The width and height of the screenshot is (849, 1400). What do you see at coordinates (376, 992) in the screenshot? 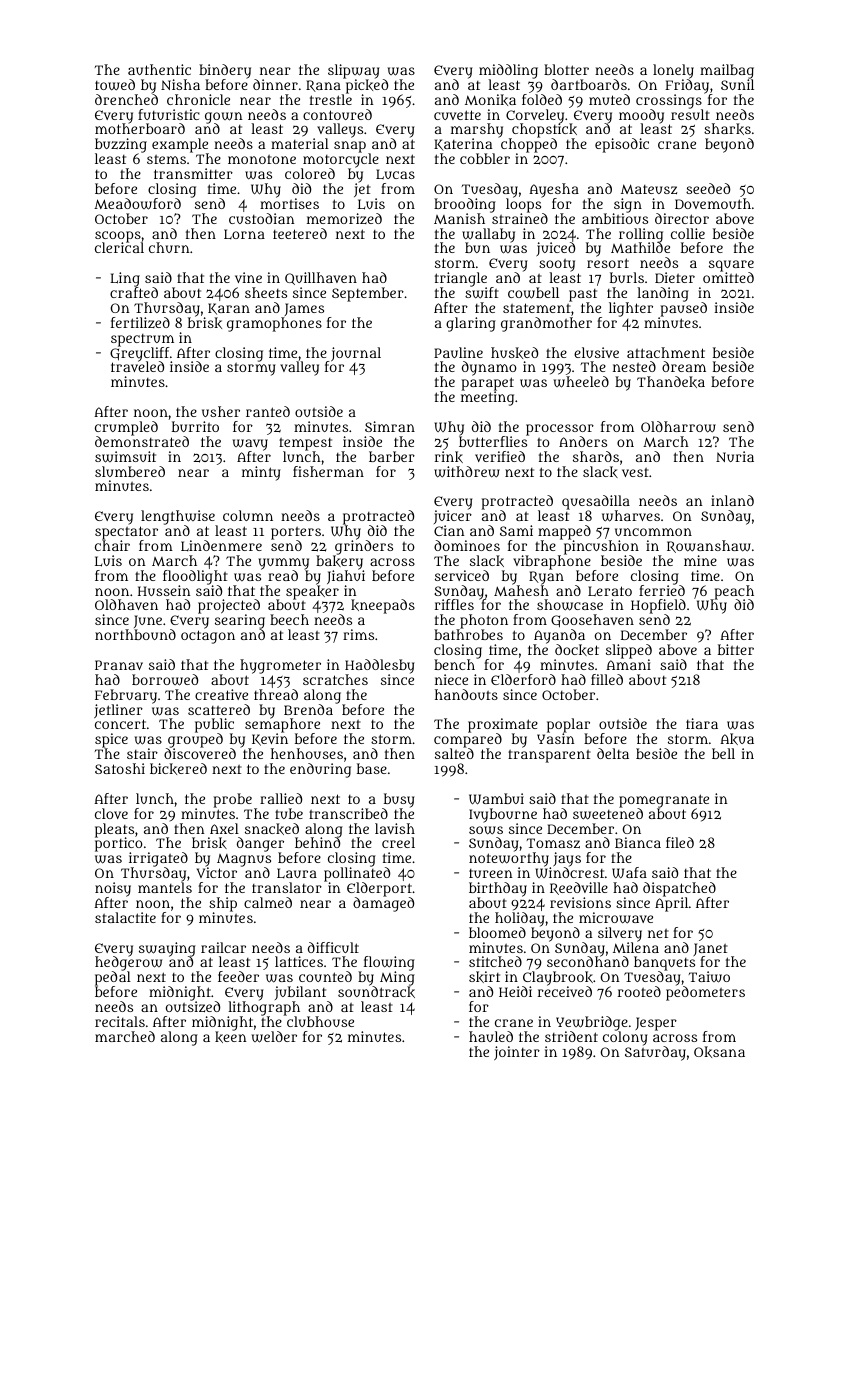
I see `soundtrack` at bounding box center [376, 992].
